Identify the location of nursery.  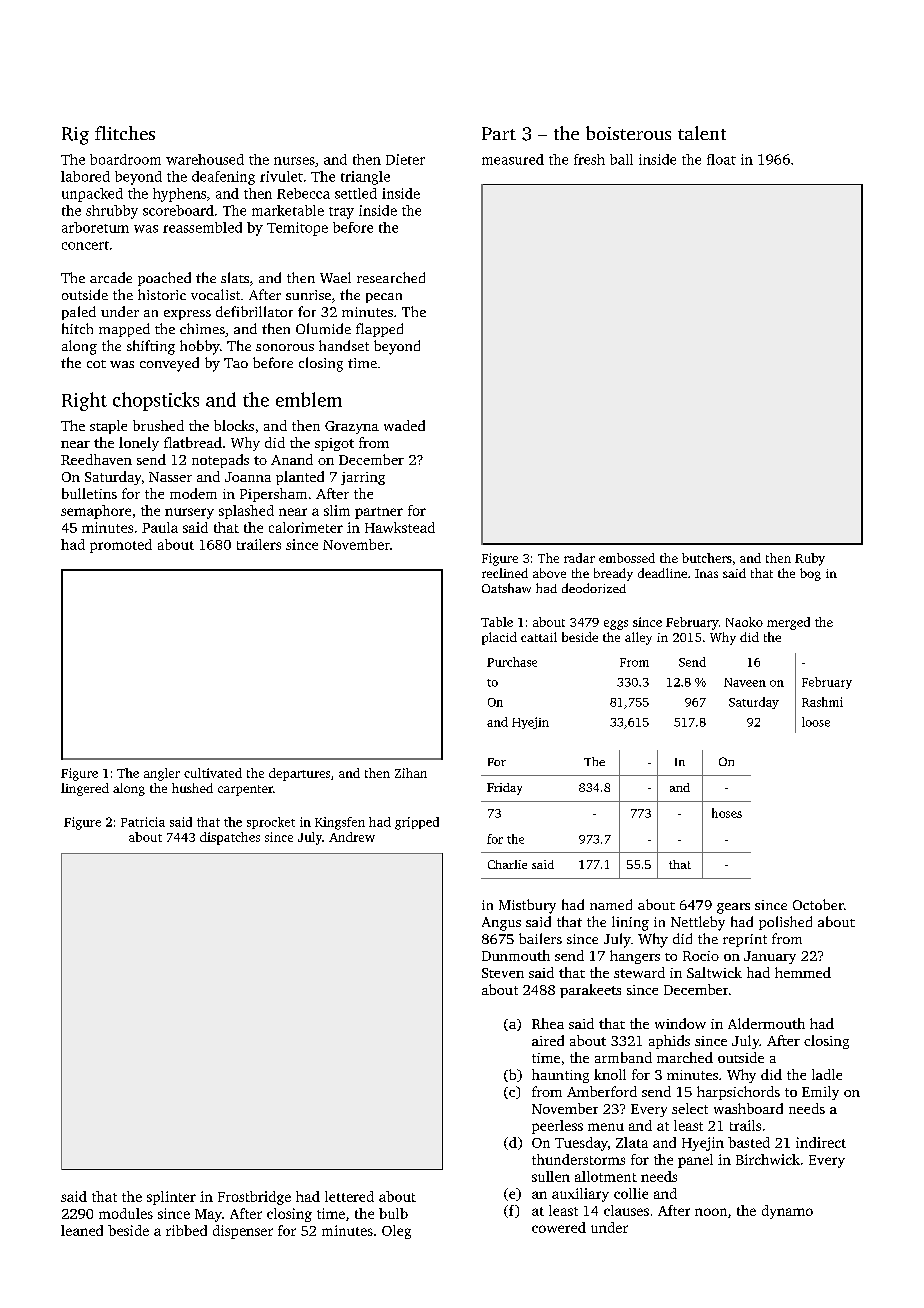
(189, 513).
